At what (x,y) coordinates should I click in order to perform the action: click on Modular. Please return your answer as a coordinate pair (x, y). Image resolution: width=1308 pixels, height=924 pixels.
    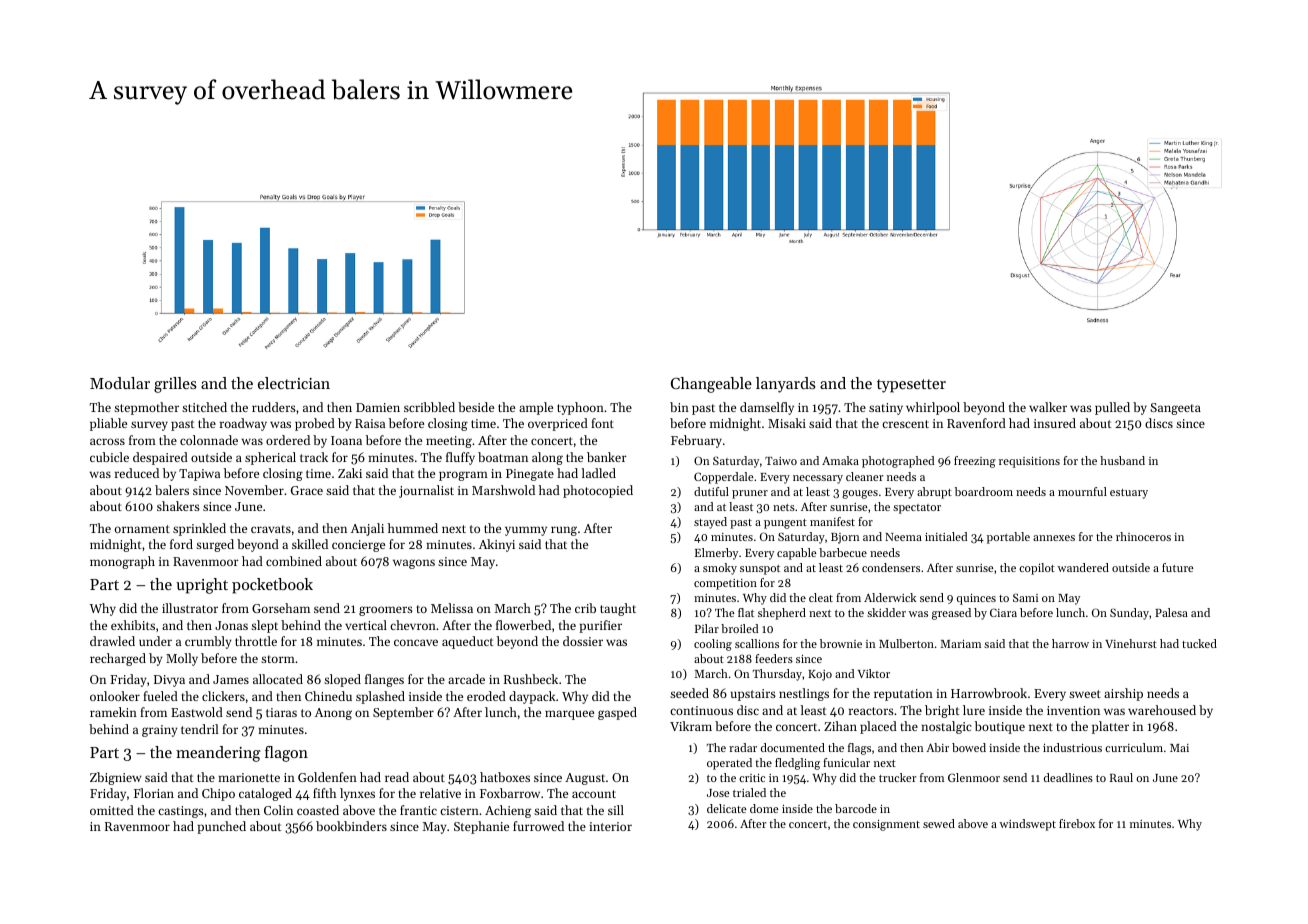
    Looking at the image, I should click on (120, 383).
